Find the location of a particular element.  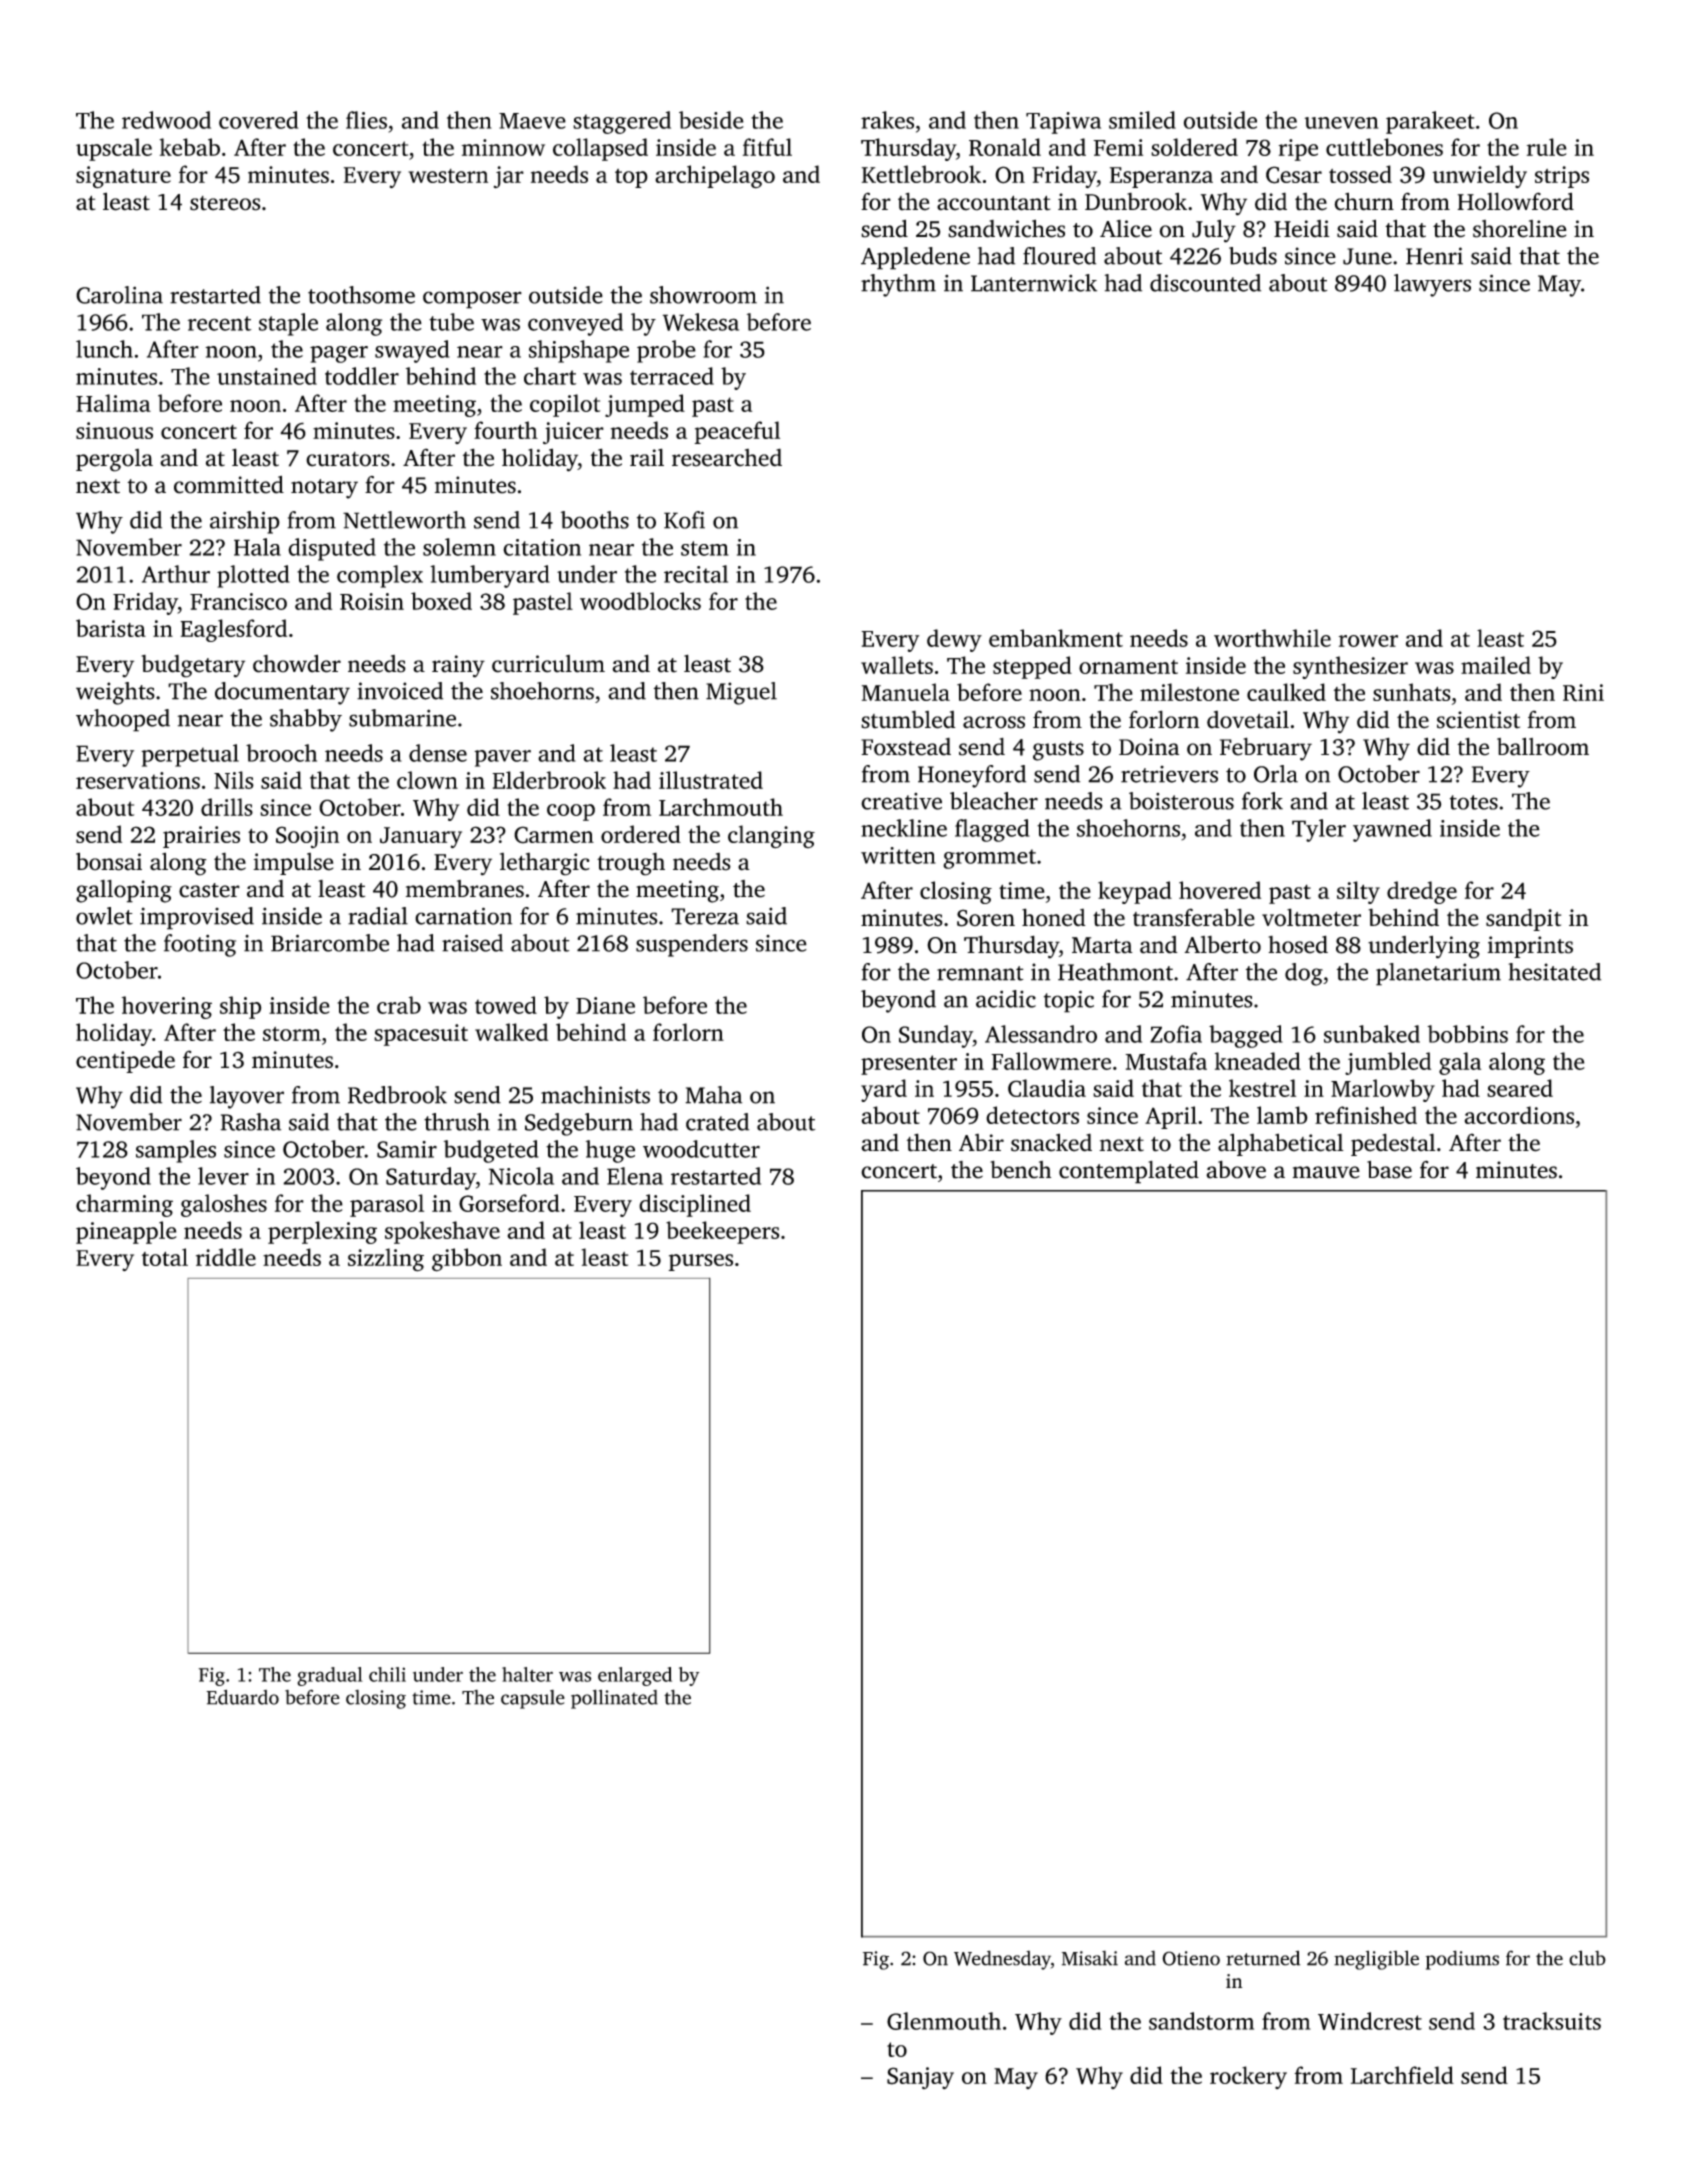

base is located at coordinates (1389, 1169).
